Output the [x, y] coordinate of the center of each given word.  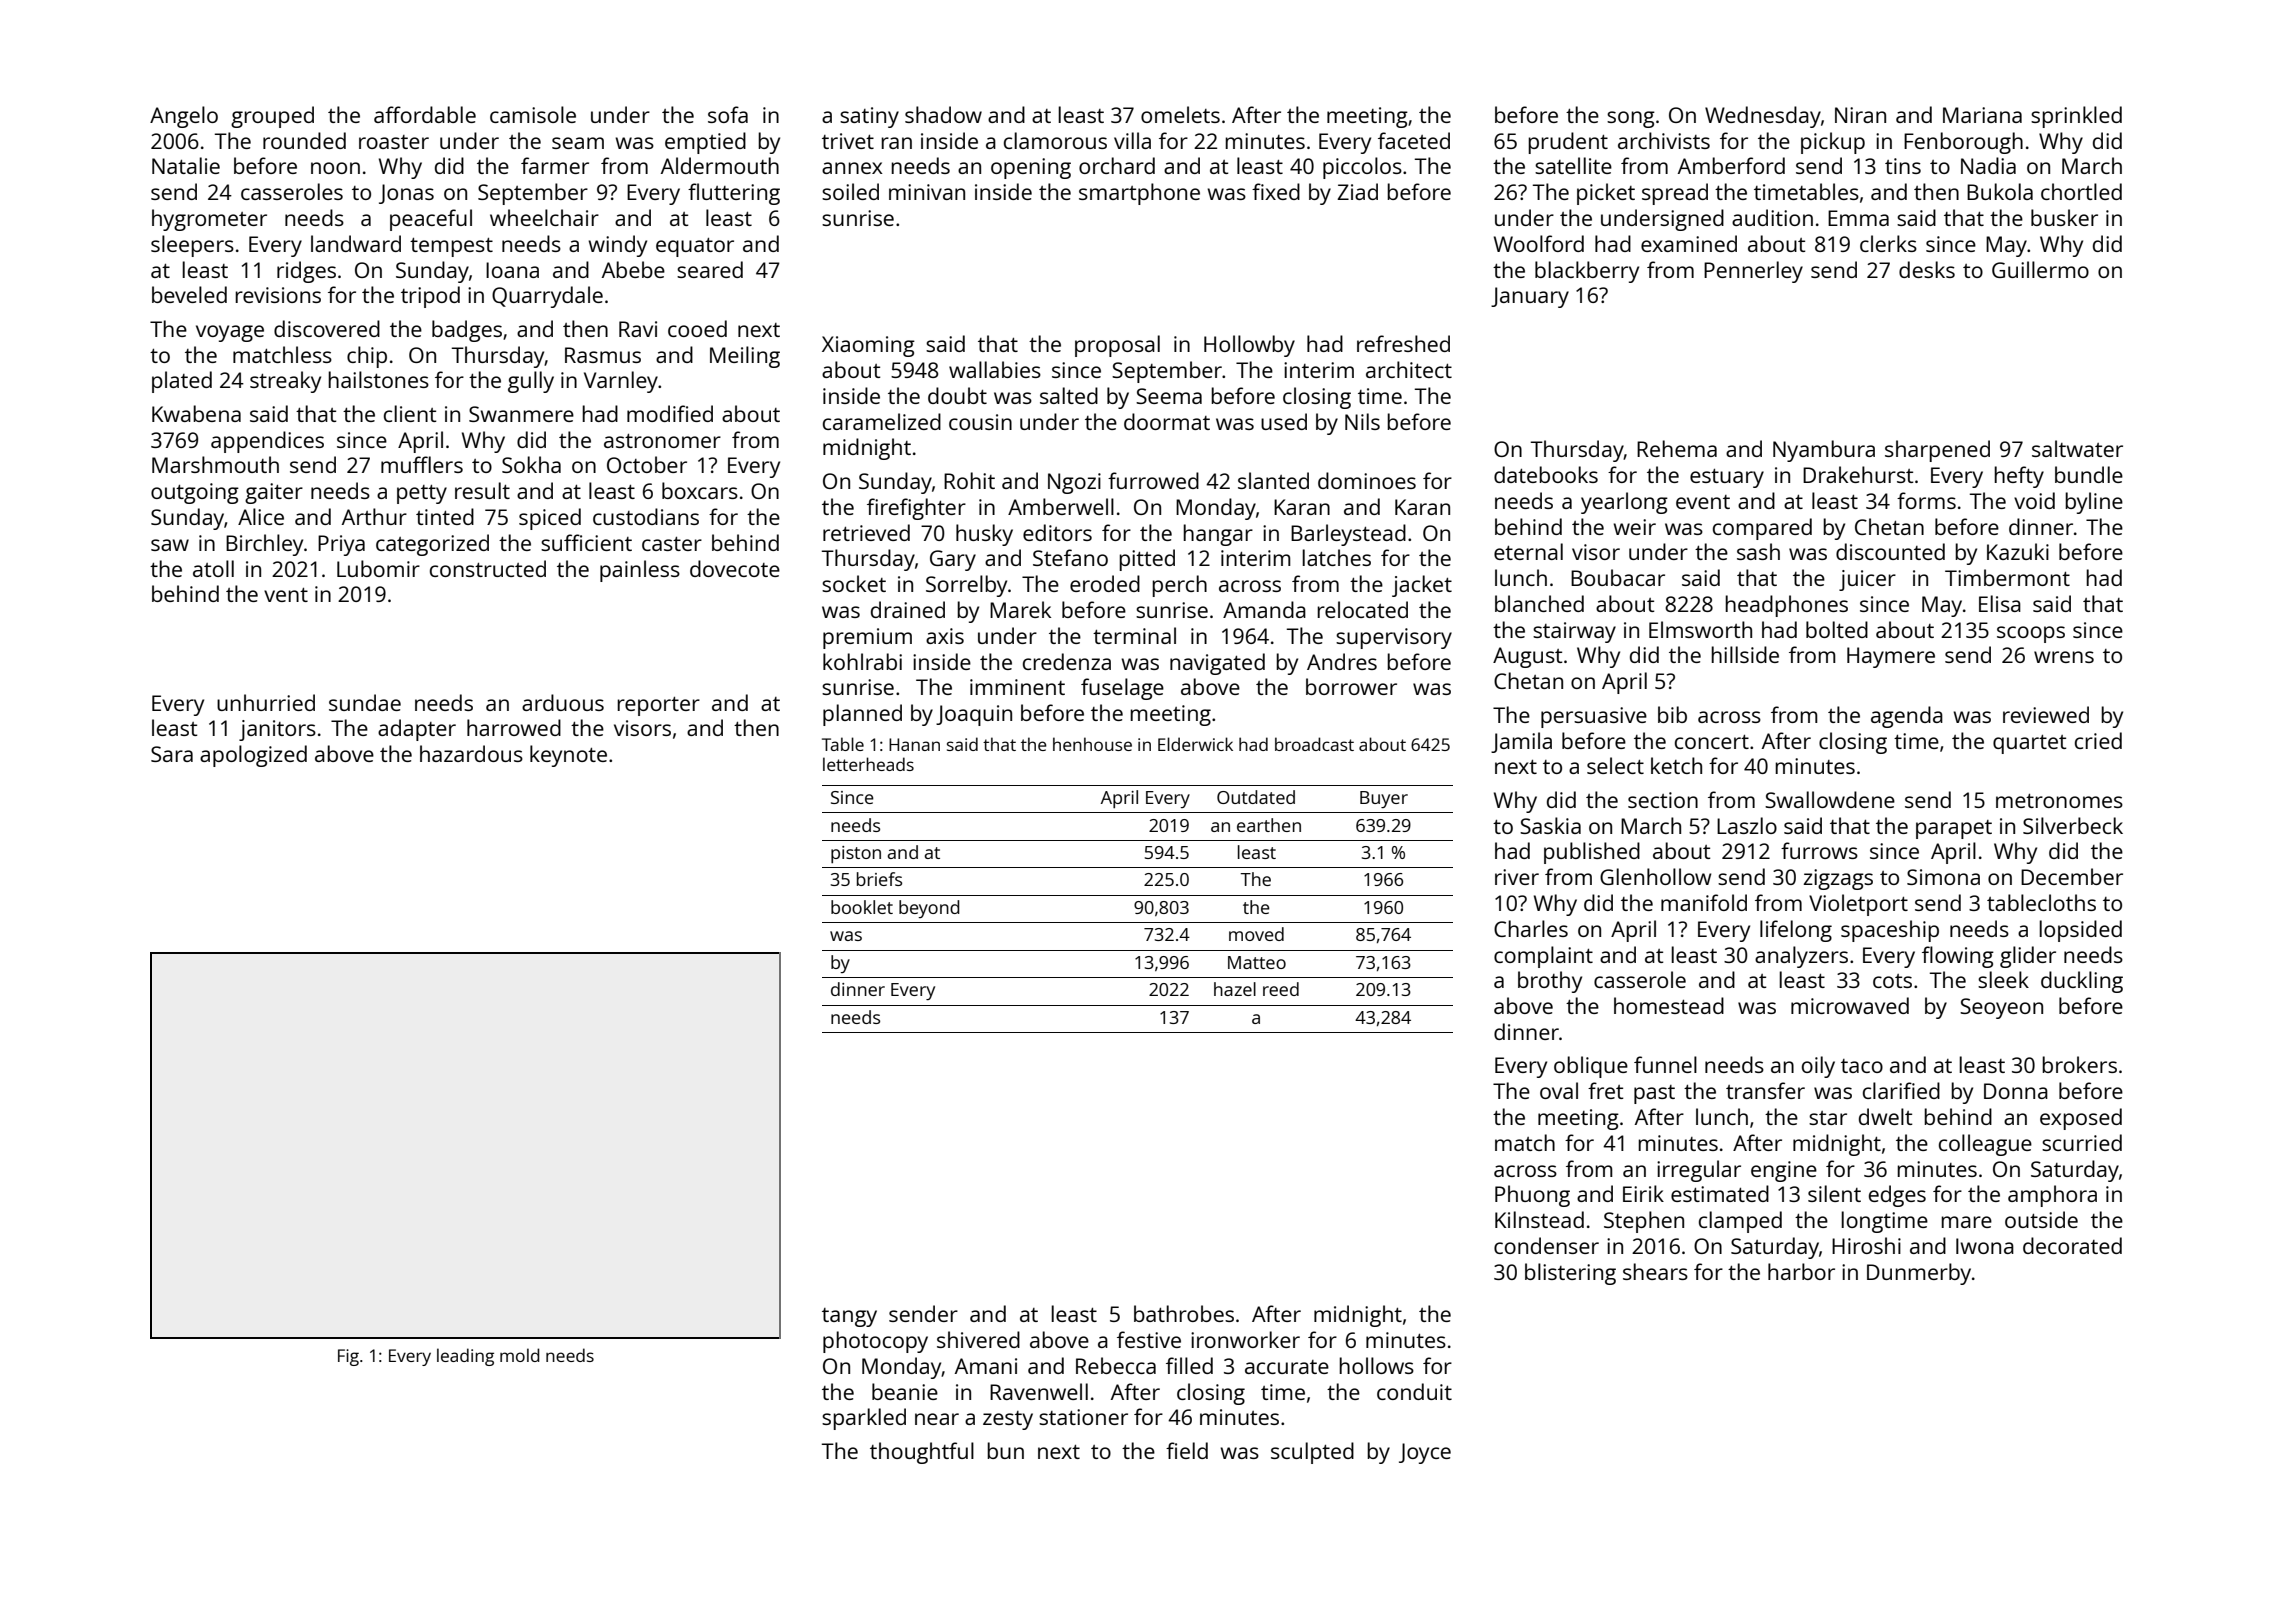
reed [1281, 989]
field [1187, 1450]
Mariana [1982, 115]
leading [465, 1357]
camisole [533, 114]
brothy [1550, 982]
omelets [1180, 114]
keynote [568, 756]
